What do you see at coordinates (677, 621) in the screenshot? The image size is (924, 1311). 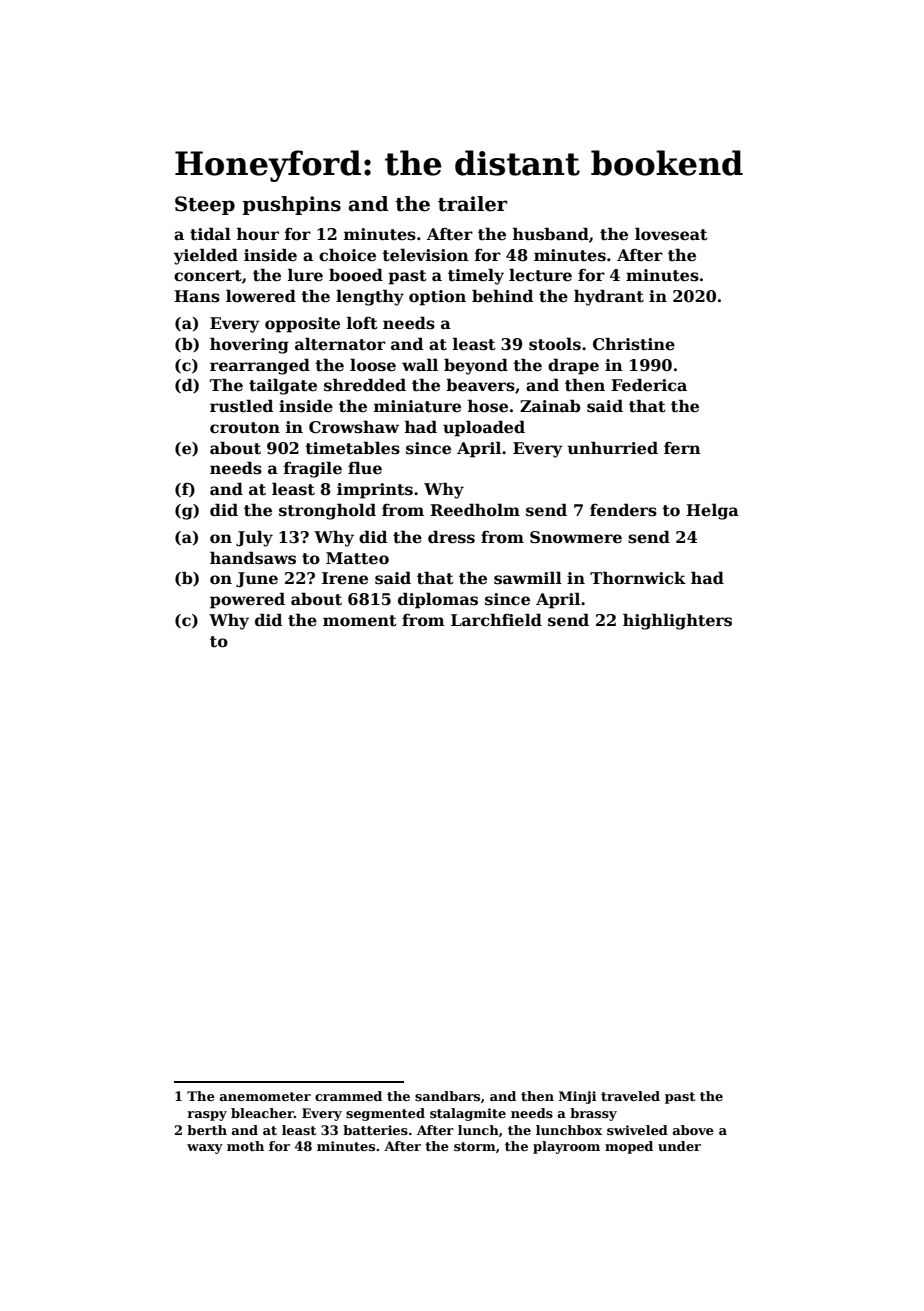 I see `highlighters` at bounding box center [677, 621].
